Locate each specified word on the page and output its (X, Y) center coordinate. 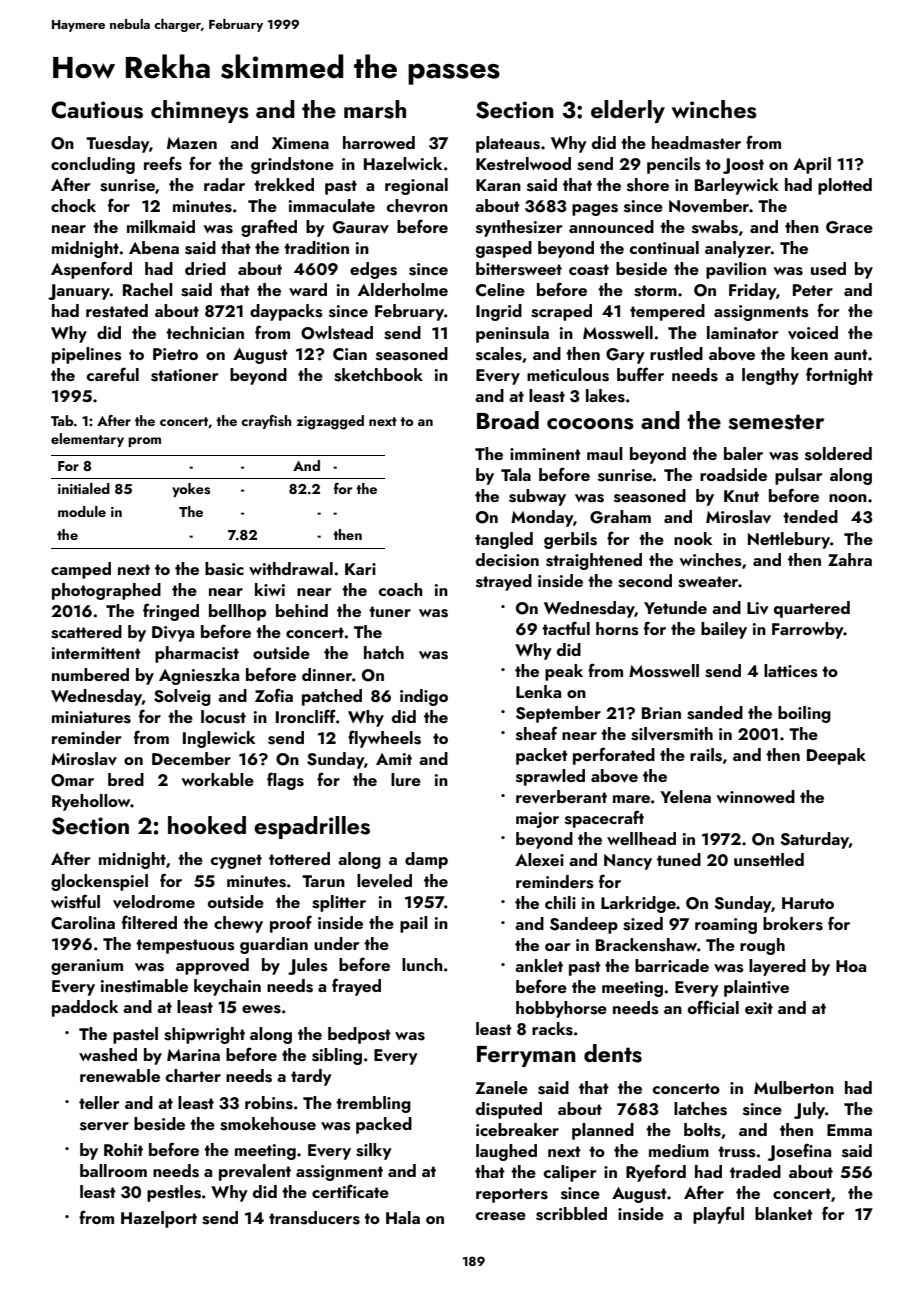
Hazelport (159, 1219)
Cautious (97, 110)
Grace (849, 227)
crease (501, 1216)
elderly (628, 111)
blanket (784, 1213)
